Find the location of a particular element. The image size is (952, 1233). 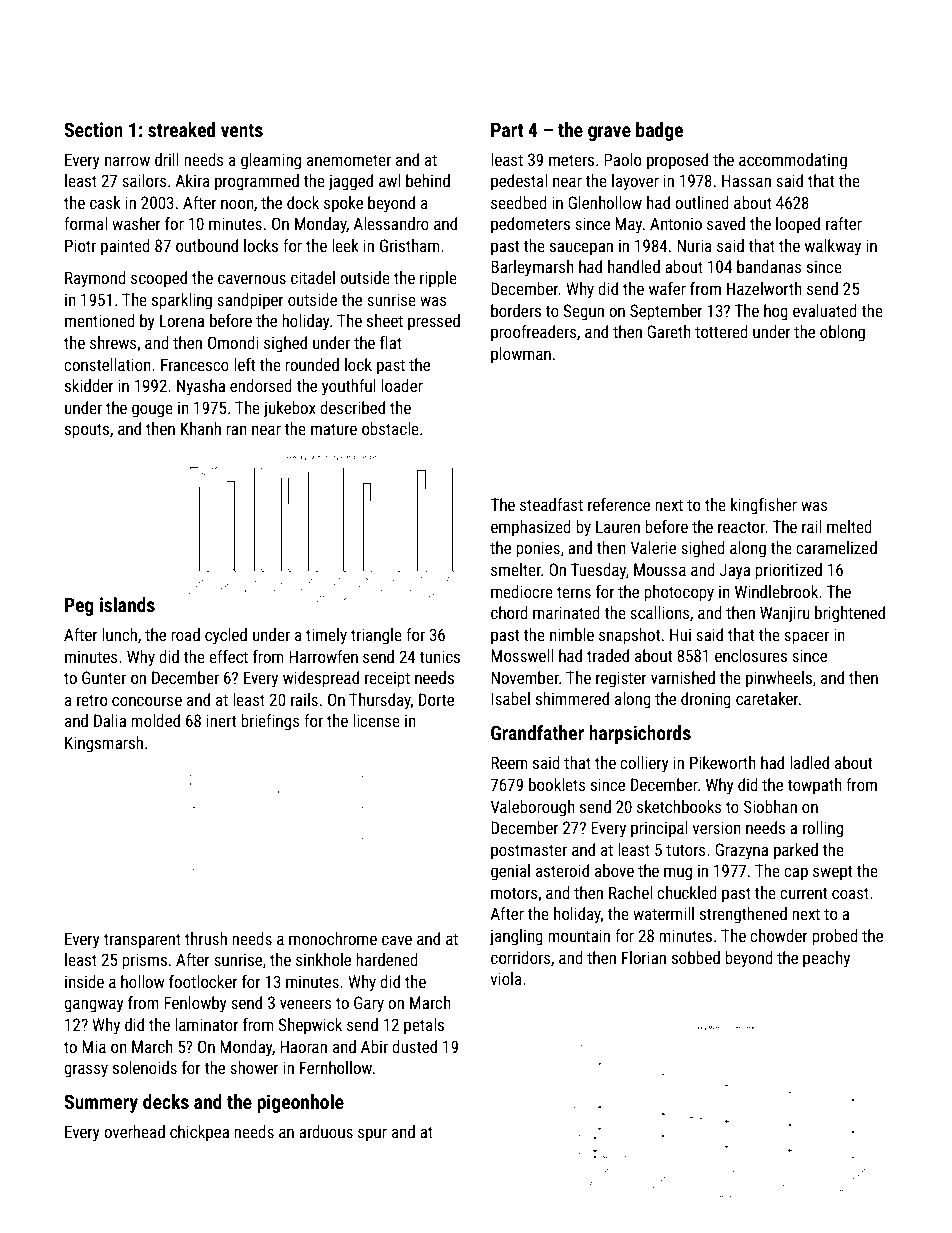

reference is located at coordinates (619, 504).
